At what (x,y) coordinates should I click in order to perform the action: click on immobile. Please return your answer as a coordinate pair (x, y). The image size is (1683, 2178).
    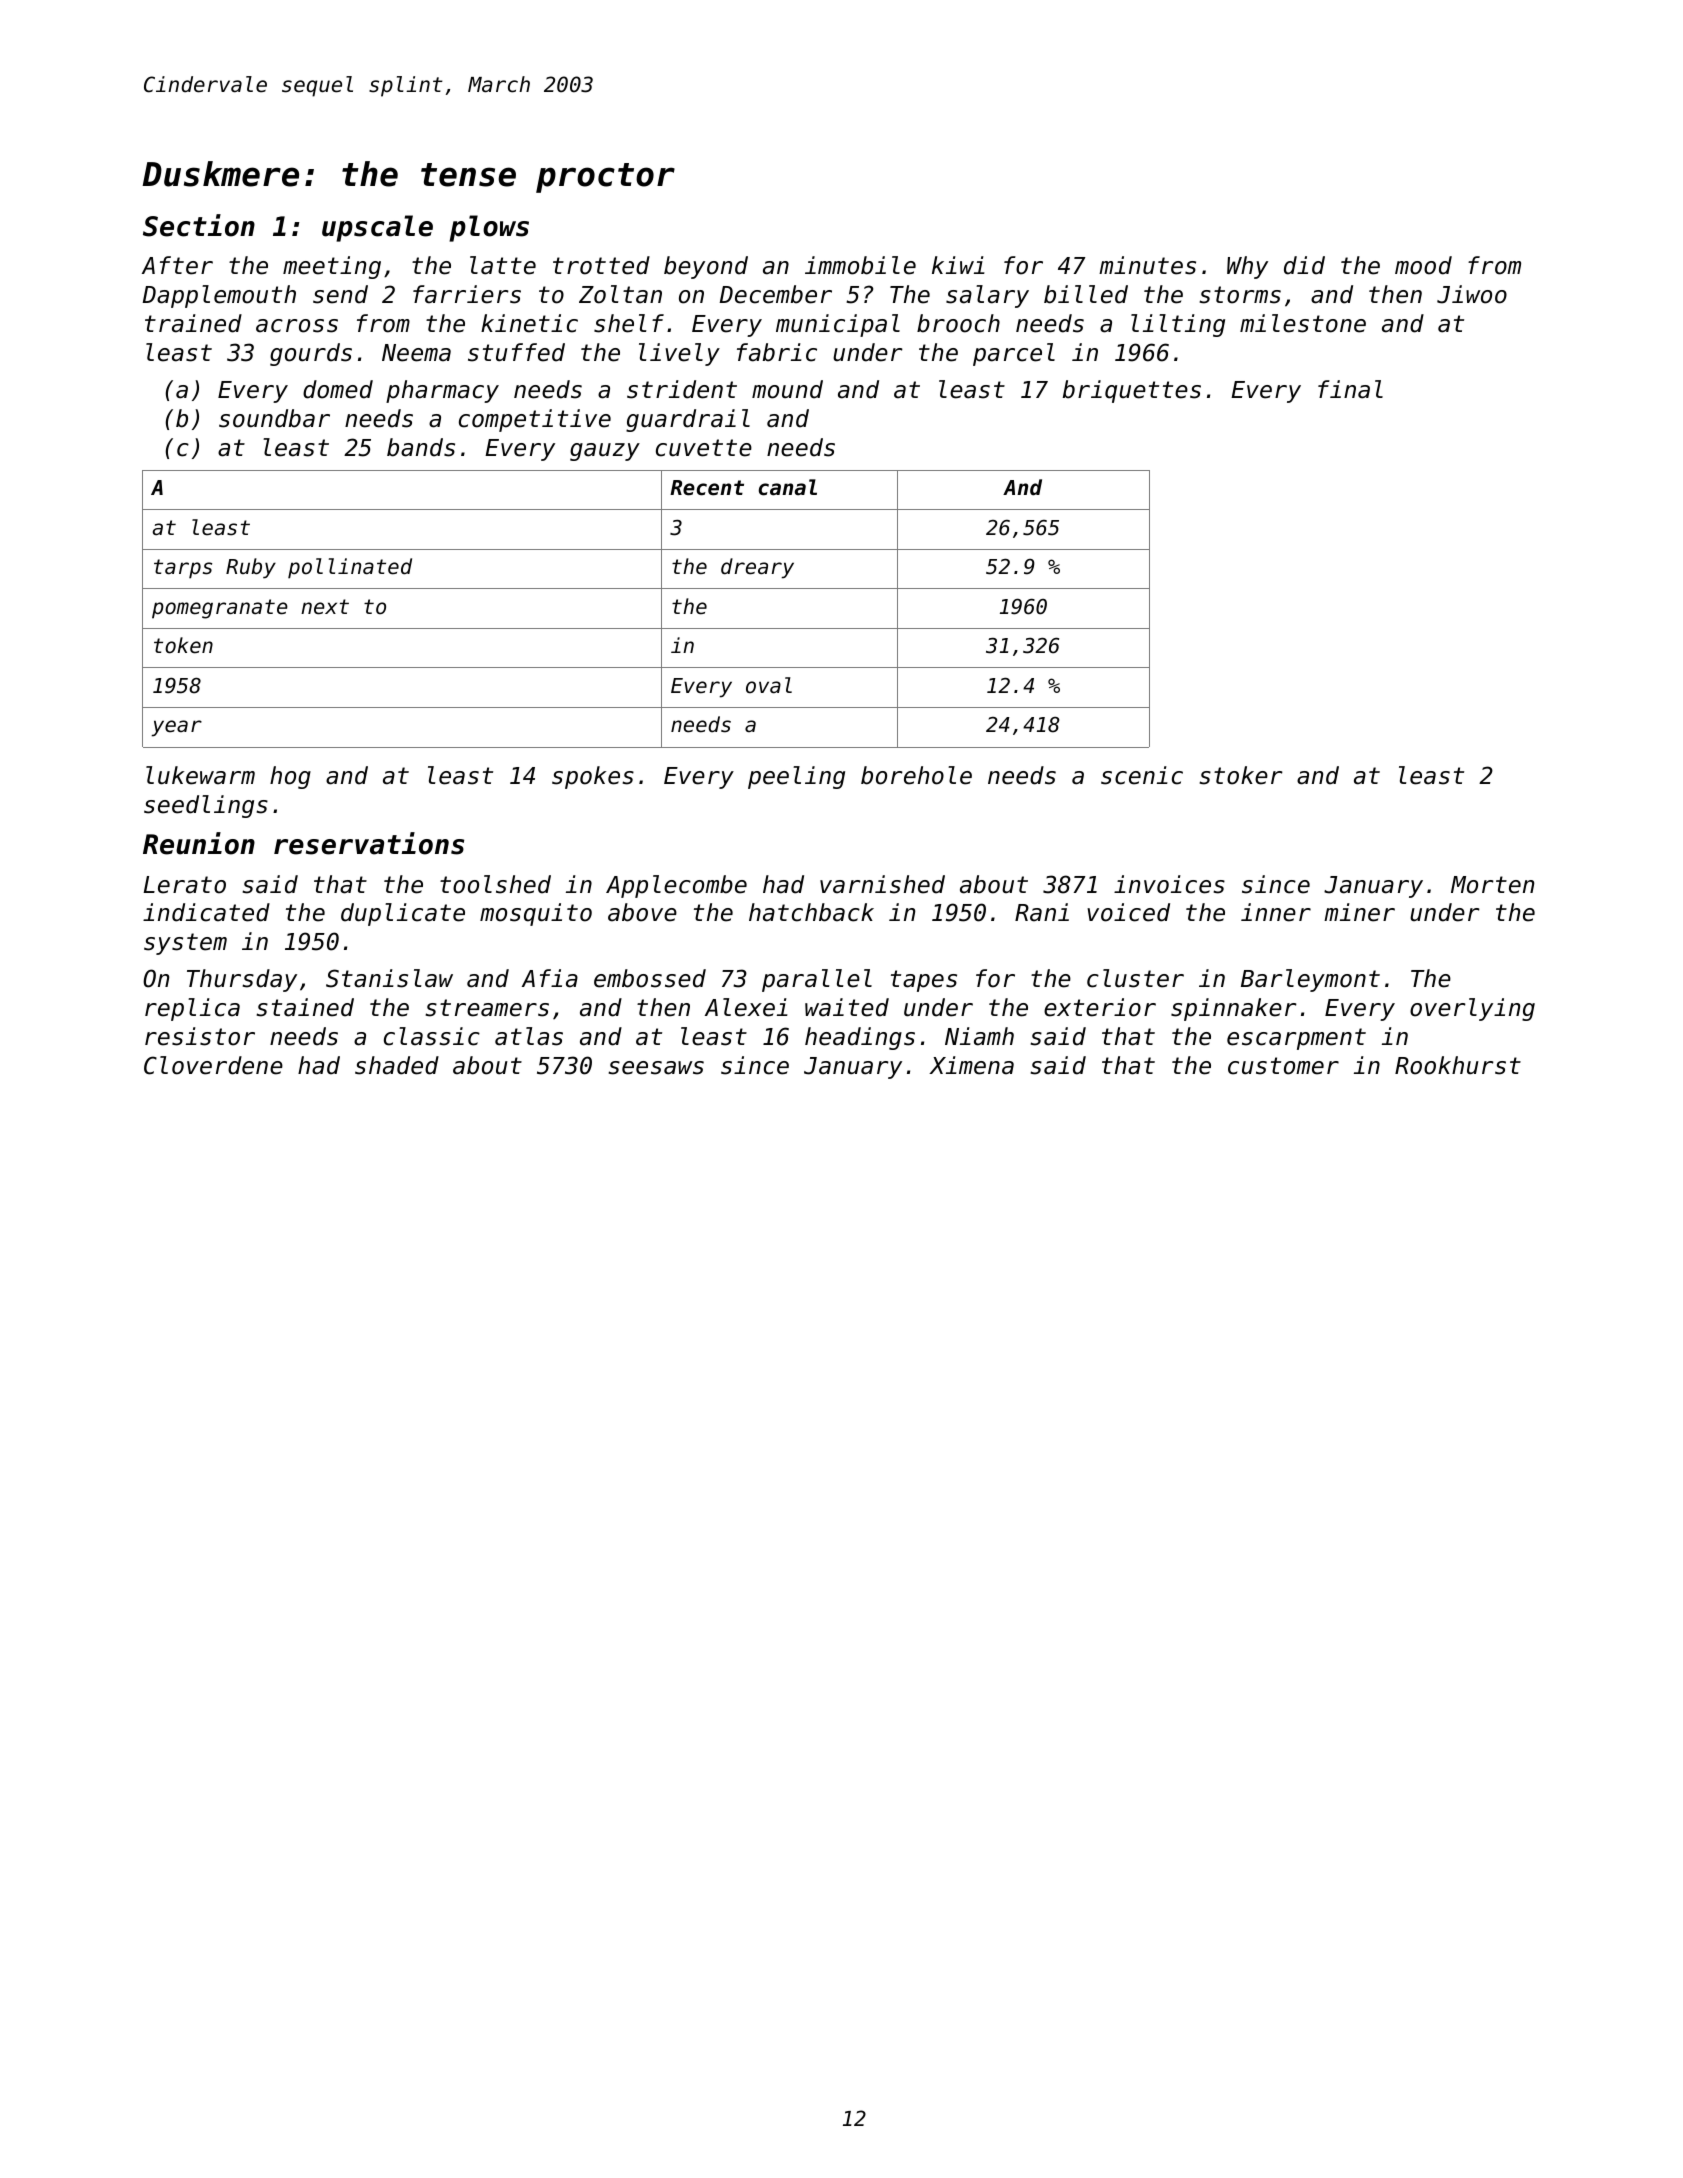
    Looking at the image, I should click on (860, 265).
